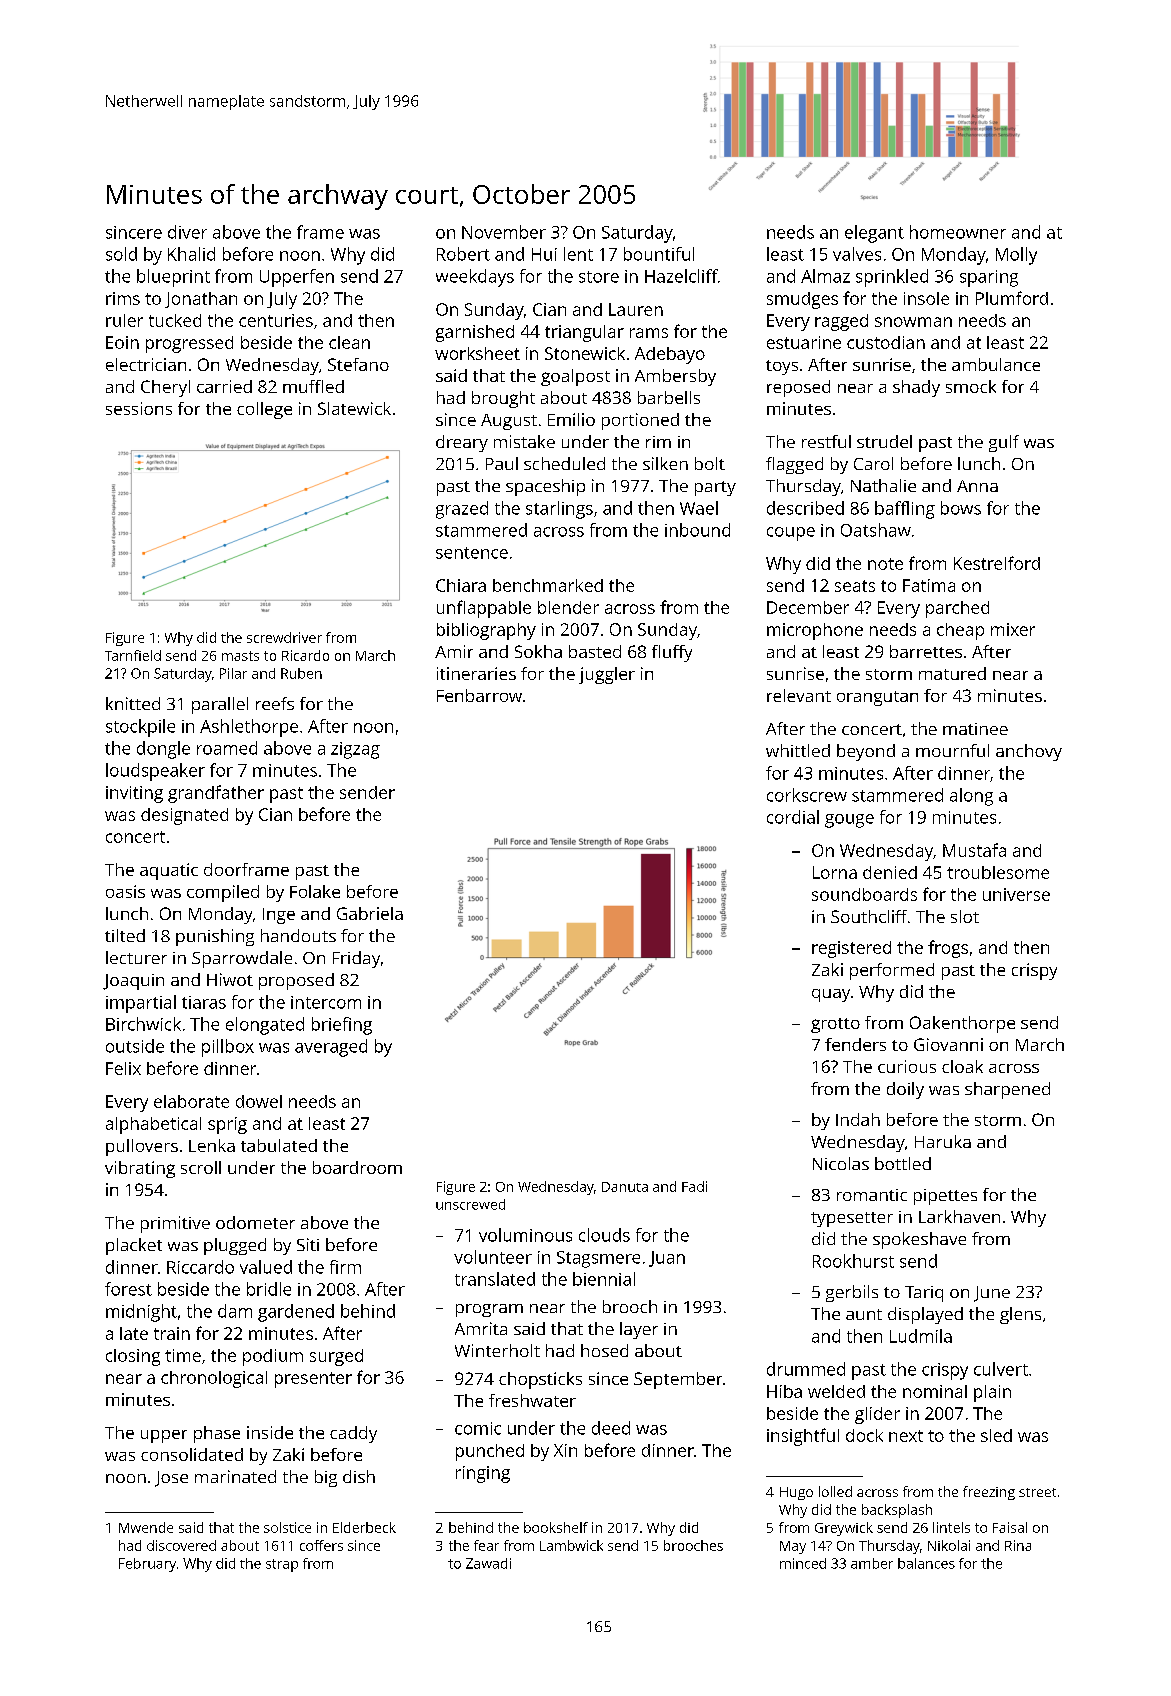 The image size is (1171, 1696). I want to click on program, so click(489, 1310).
